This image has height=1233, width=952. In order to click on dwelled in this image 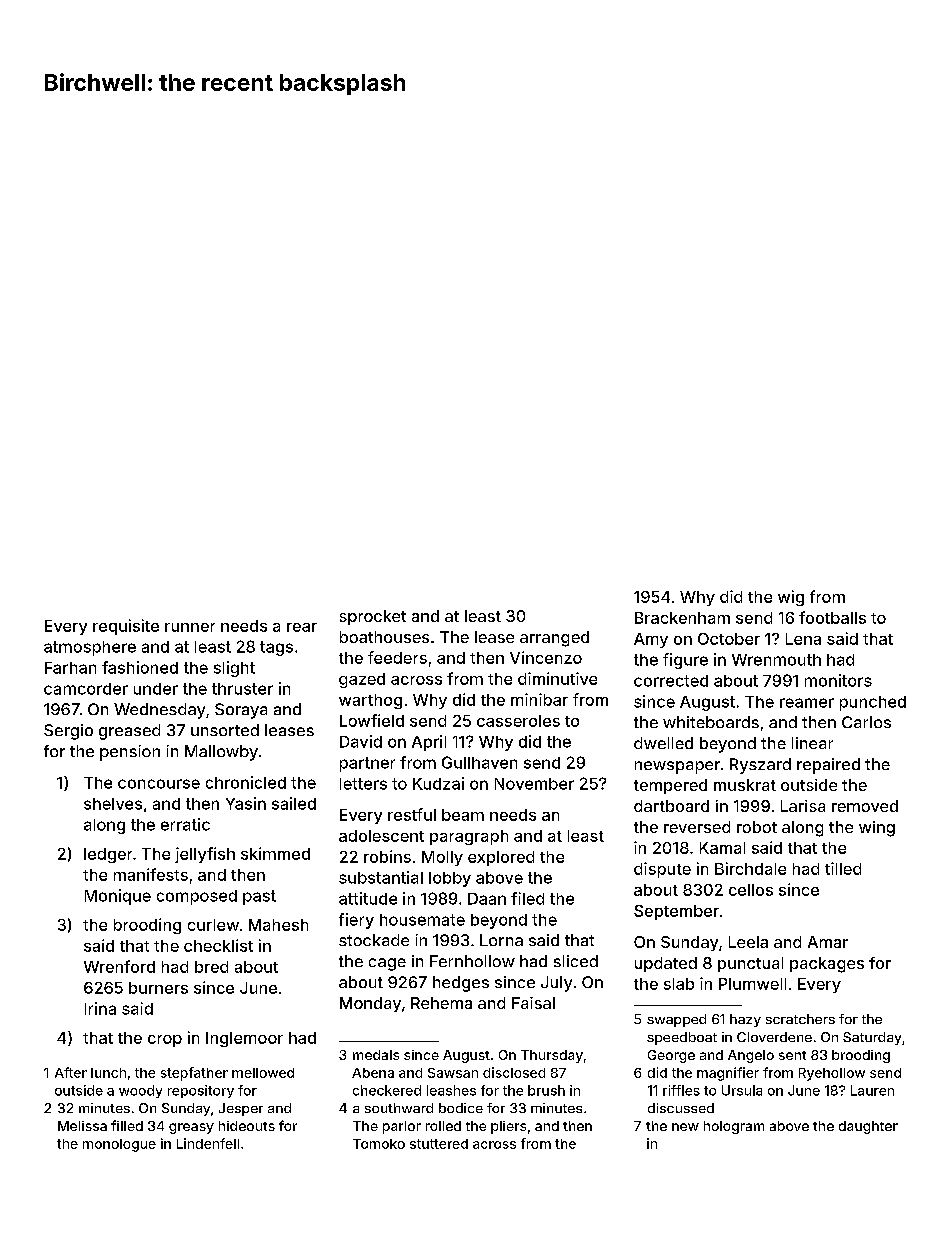, I will do `click(663, 743)`.
